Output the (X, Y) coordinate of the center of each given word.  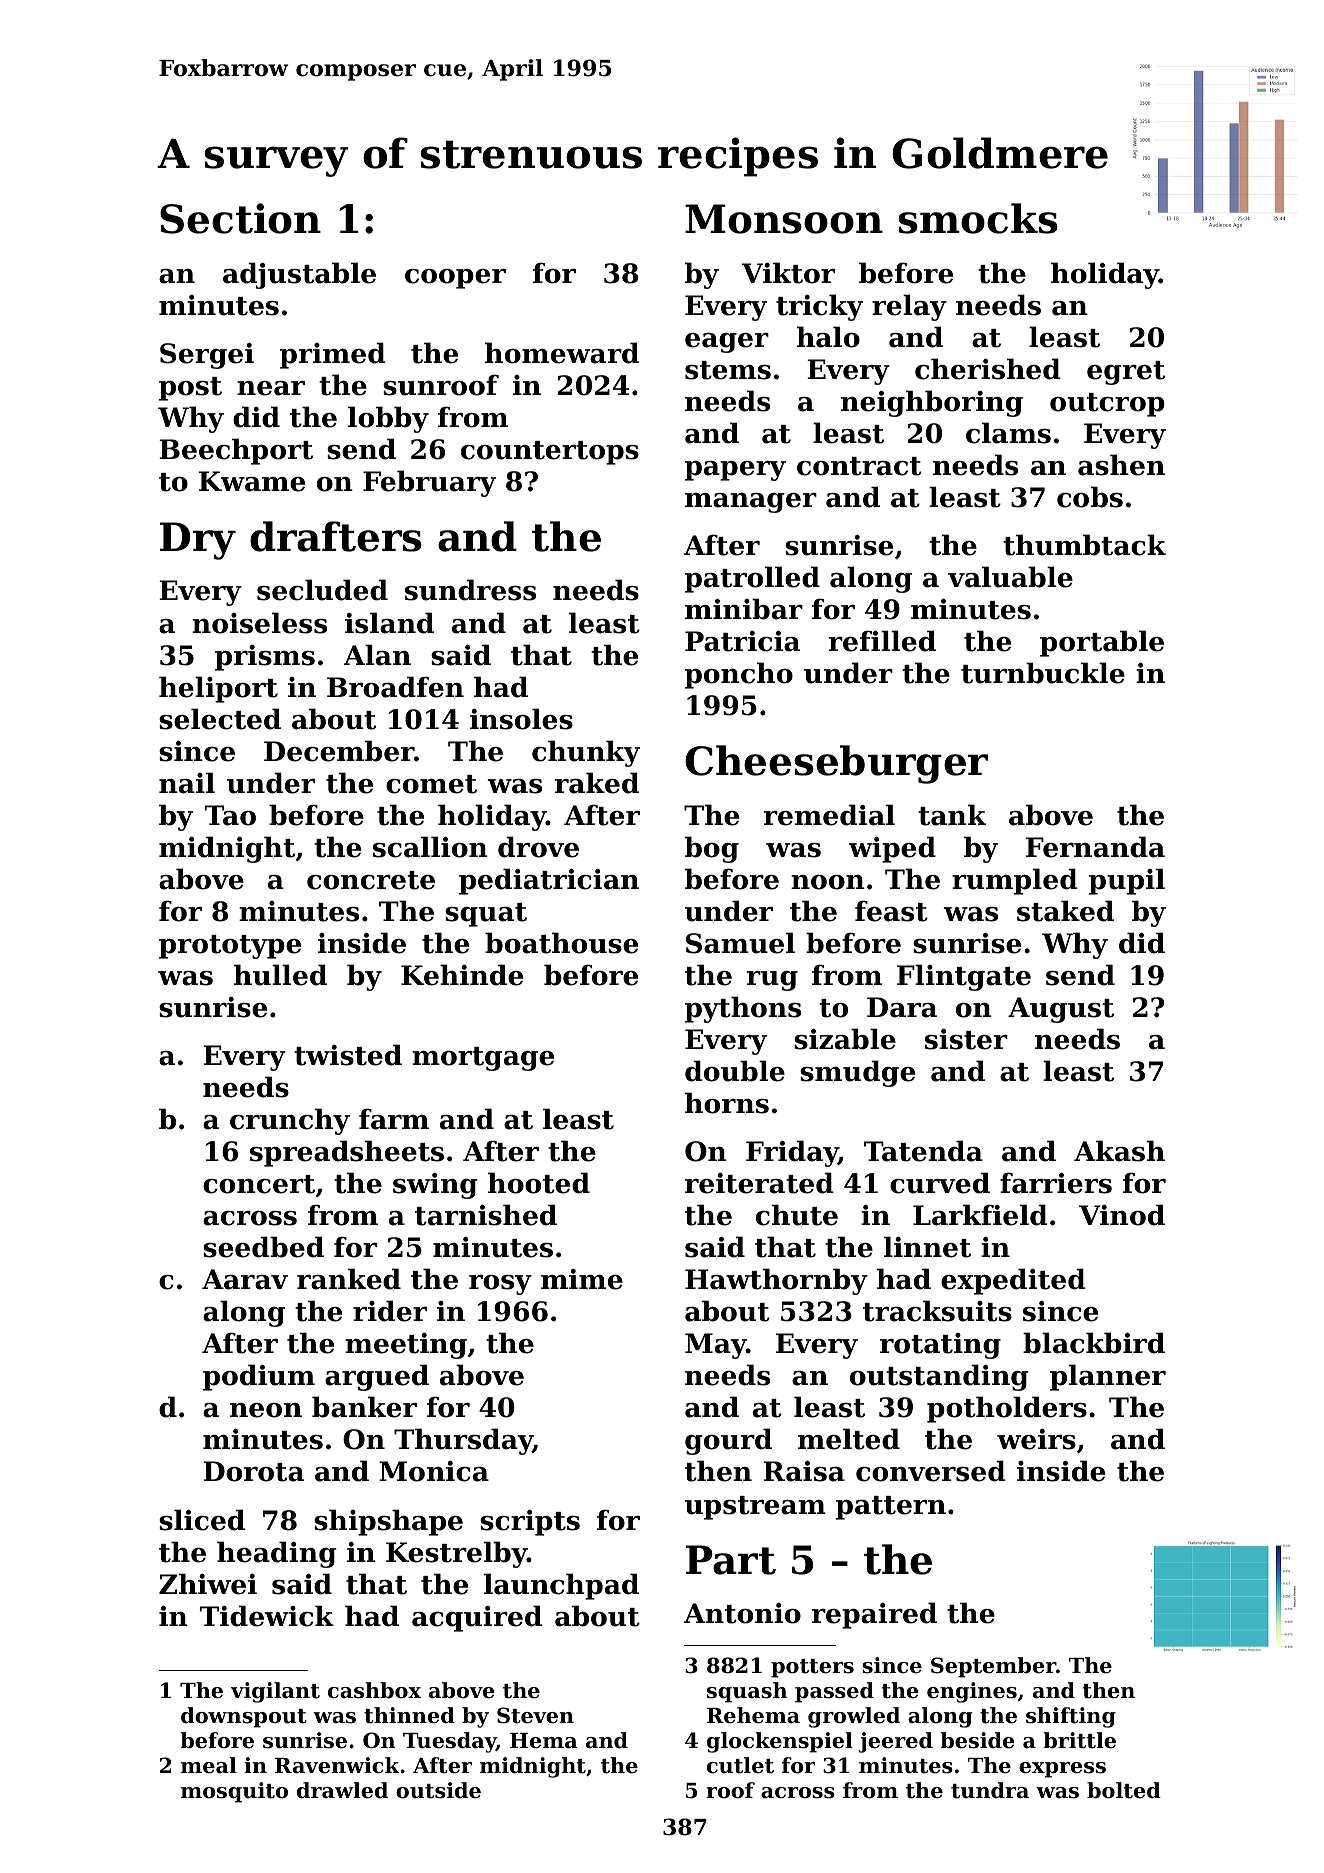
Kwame (252, 481)
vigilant (275, 1692)
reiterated (759, 1183)
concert (259, 1184)
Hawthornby (776, 1281)
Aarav (245, 1279)
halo (828, 337)
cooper (455, 279)
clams (1008, 433)
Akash (1119, 1151)
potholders (1007, 1409)
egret (1126, 373)
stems (728, 370)
